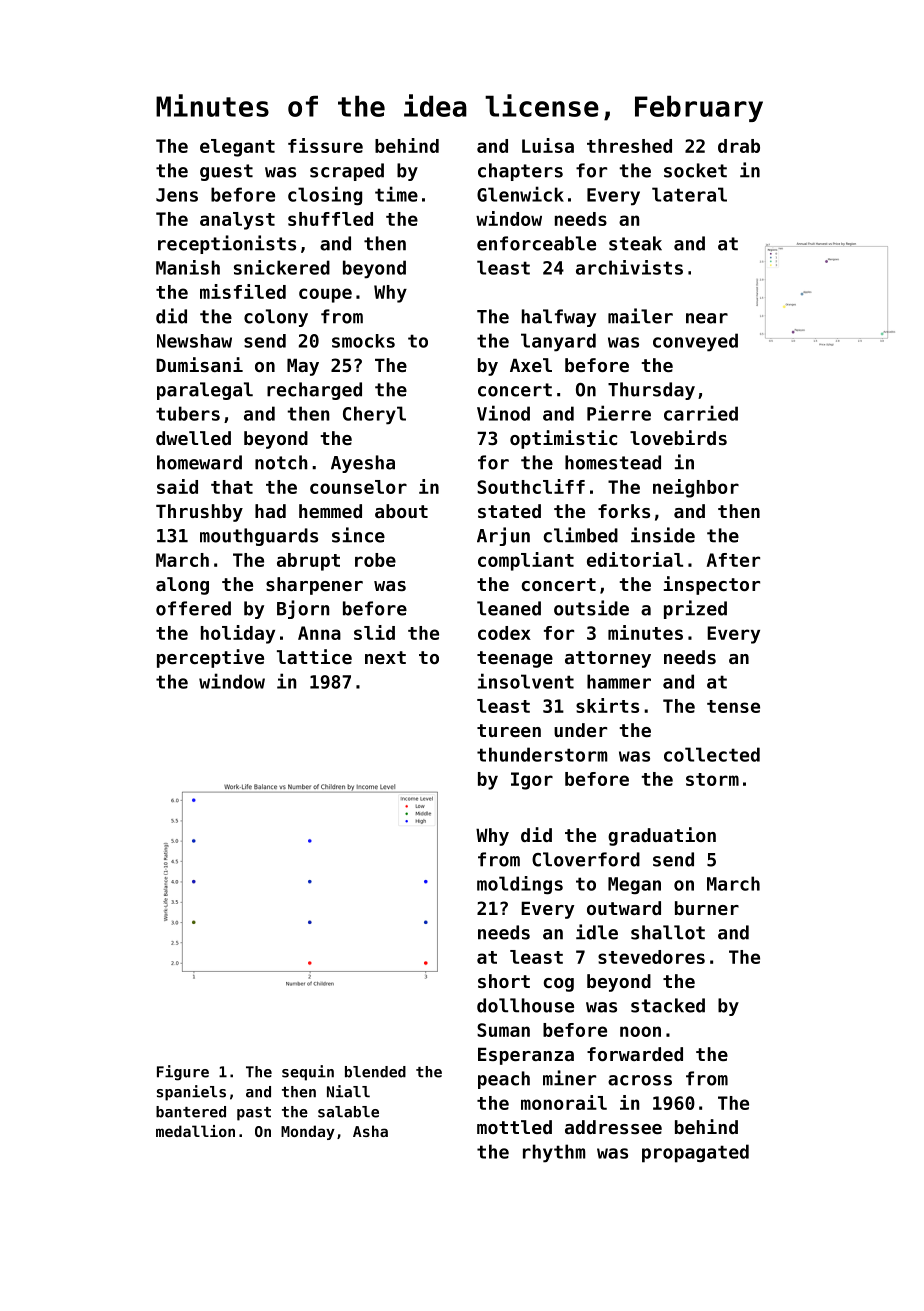 The image size is (924, 1311). Describe the element at coordinates (619, 681) in the screenshot. I see `hammer` at that location.
